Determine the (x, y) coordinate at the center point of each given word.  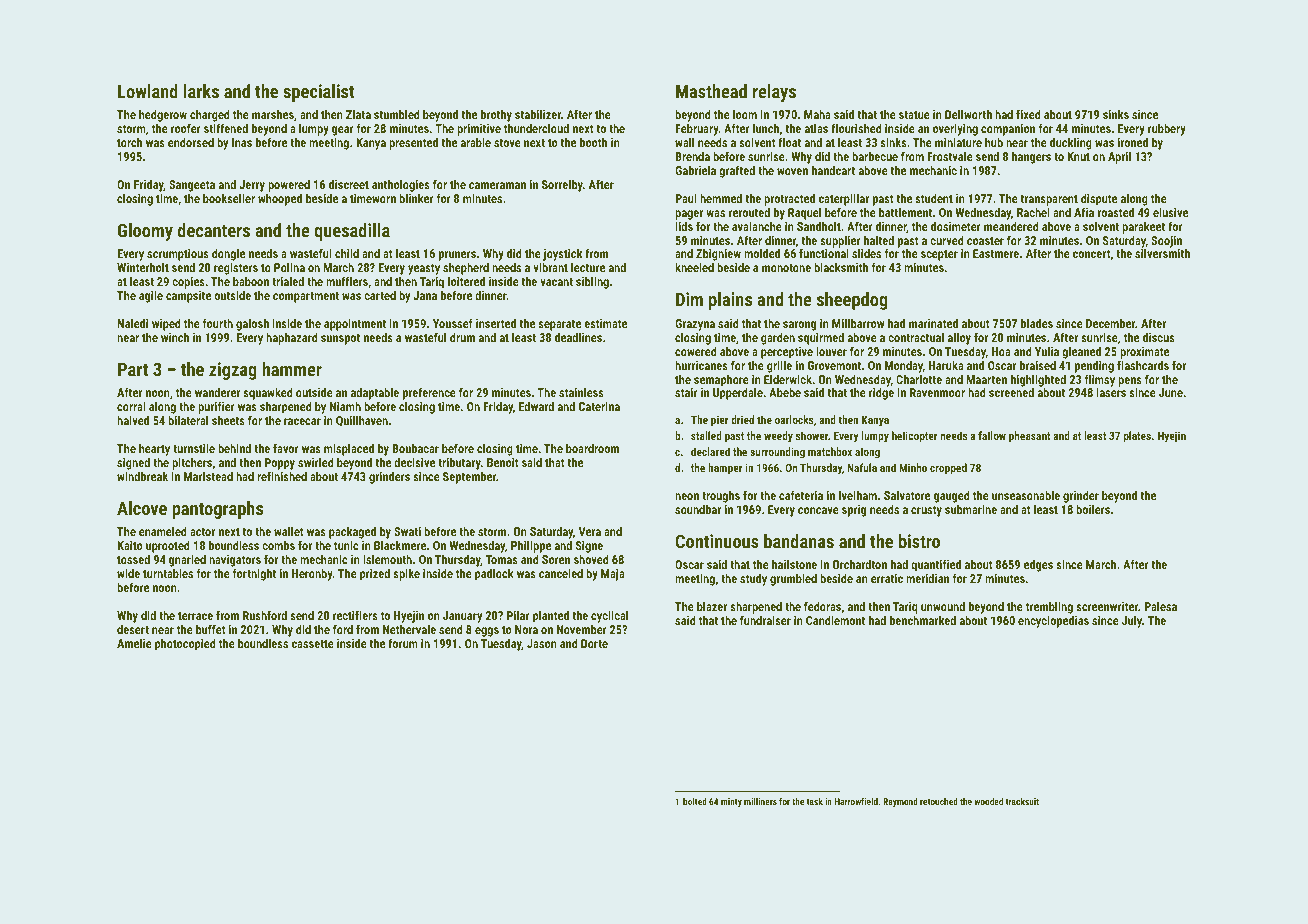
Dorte (594, 643)
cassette (313, 644)
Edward (536, 406)
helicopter (915, 437)
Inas (242, 142)
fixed (1028, 114)
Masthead (711, 91)
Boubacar (415, 448)
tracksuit (1022, 801)
